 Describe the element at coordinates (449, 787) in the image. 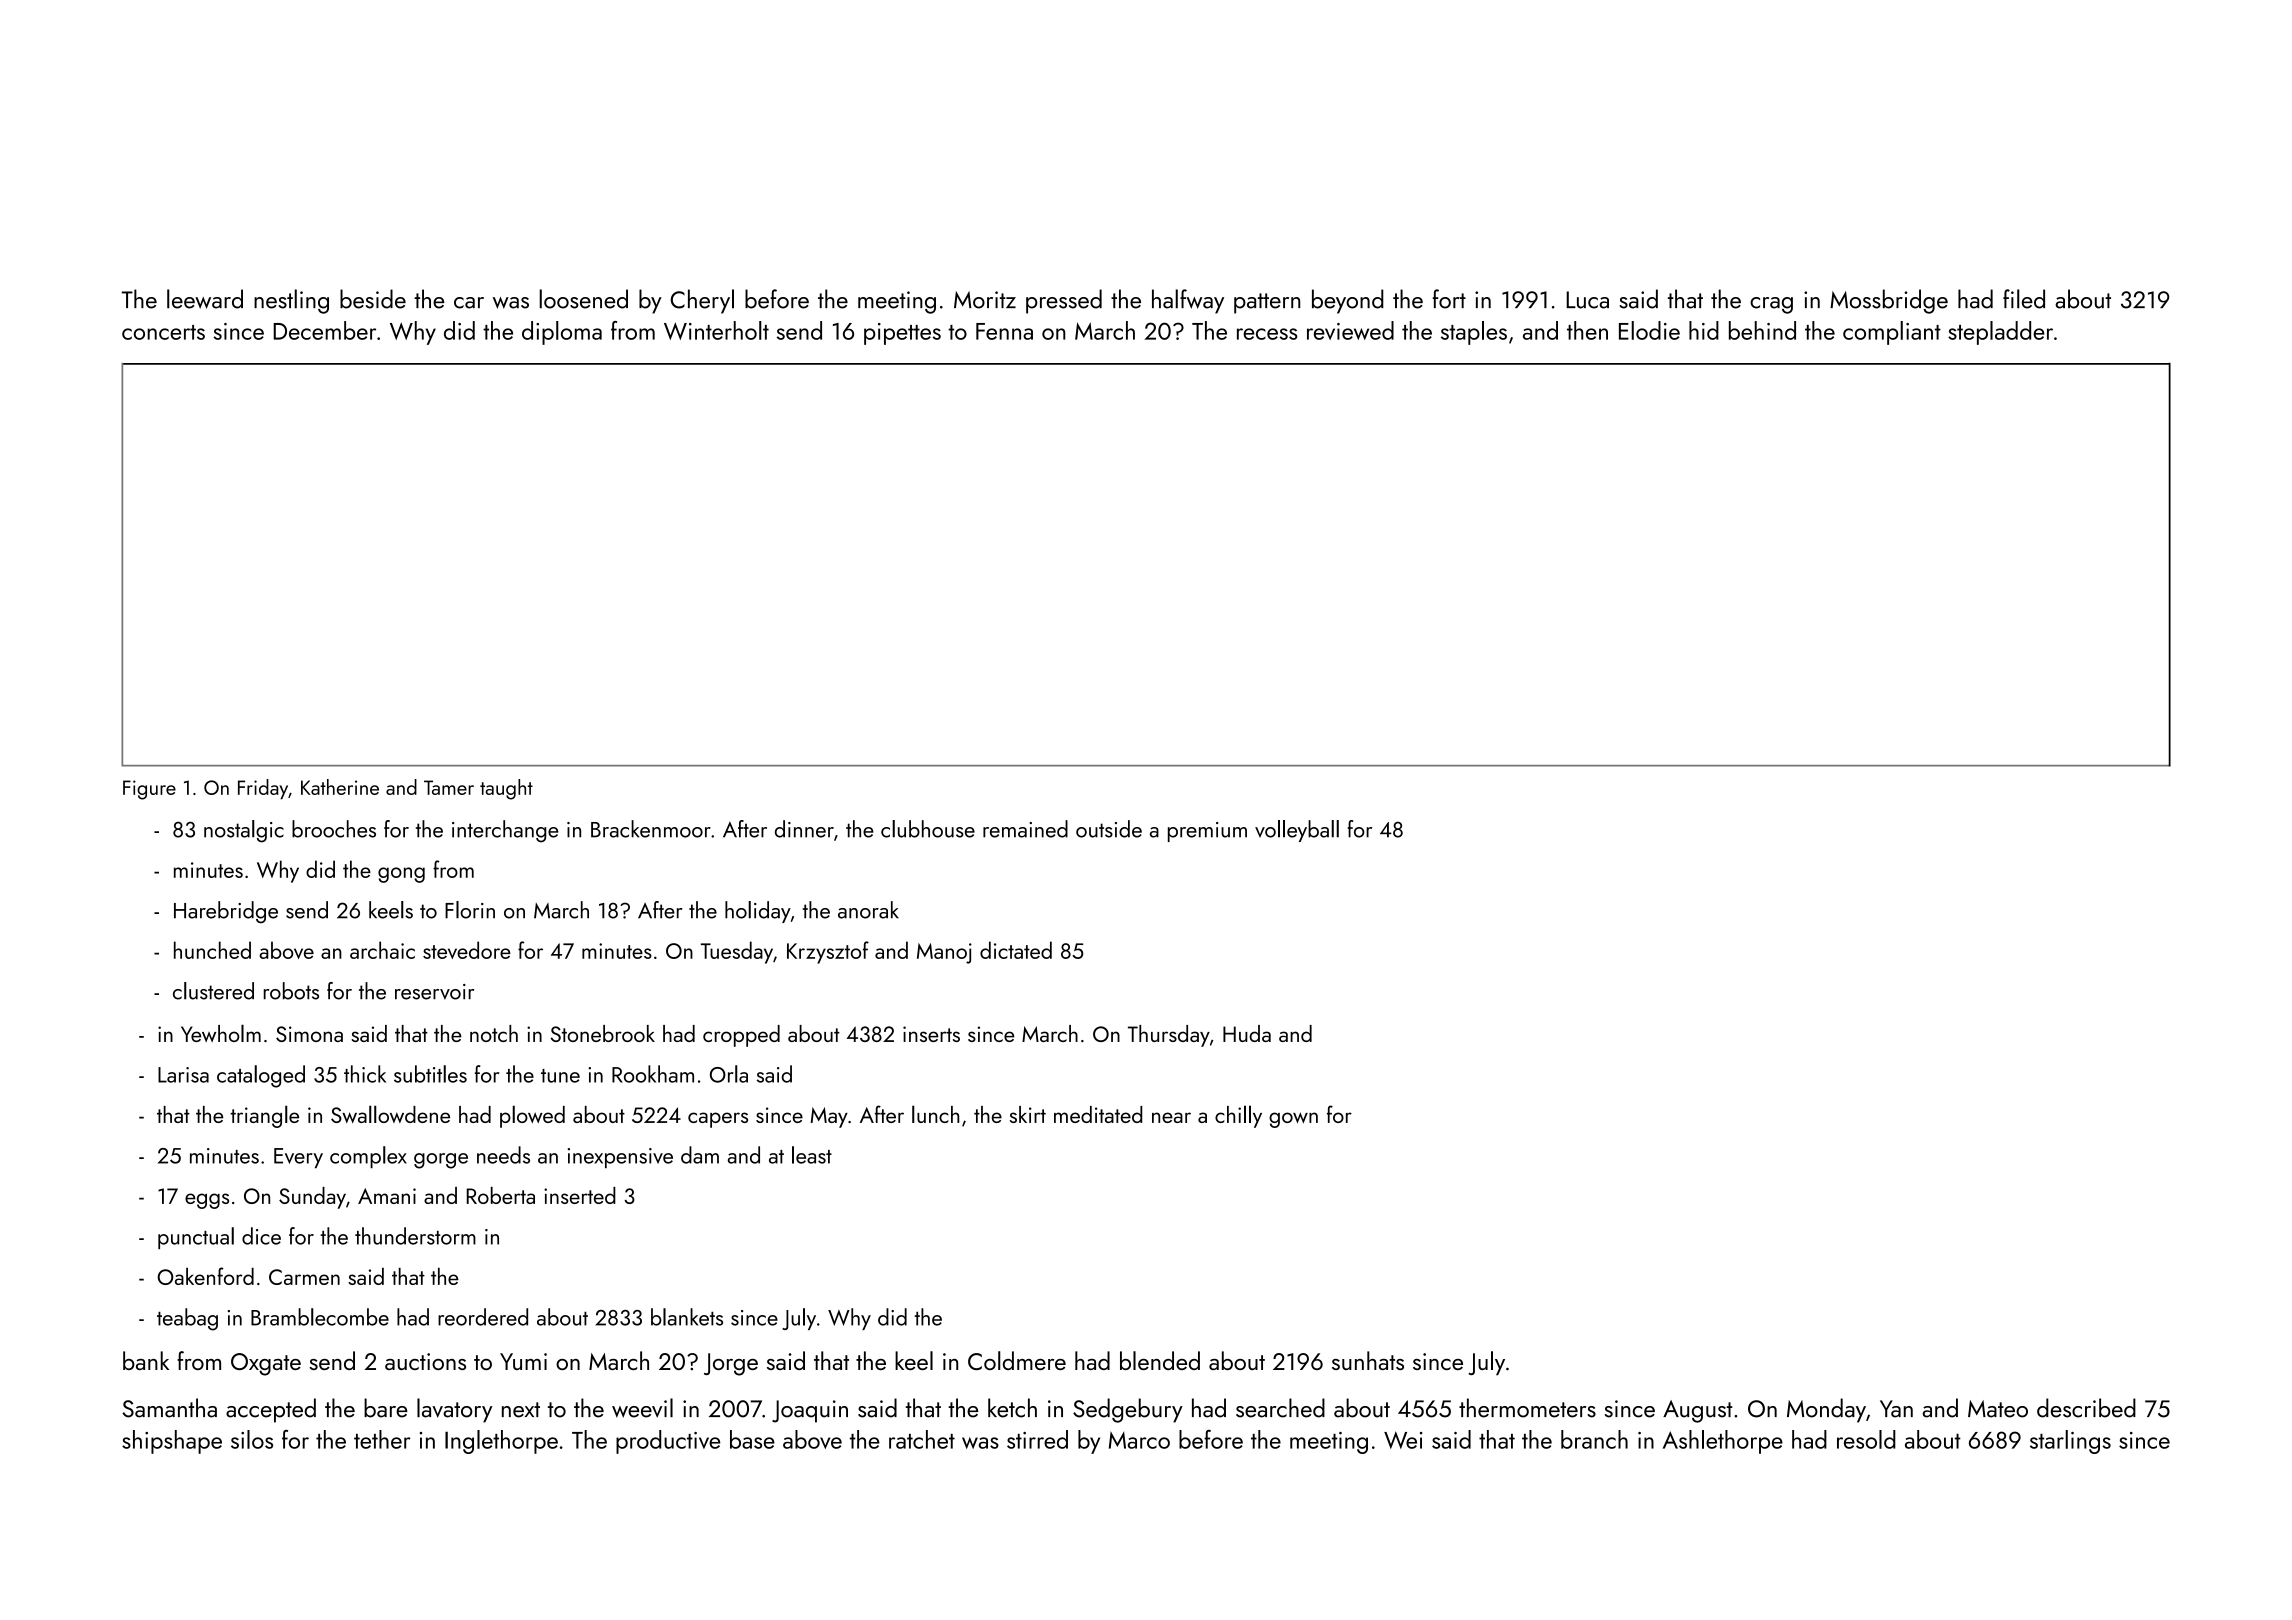

I see `Tamer` at that location.
